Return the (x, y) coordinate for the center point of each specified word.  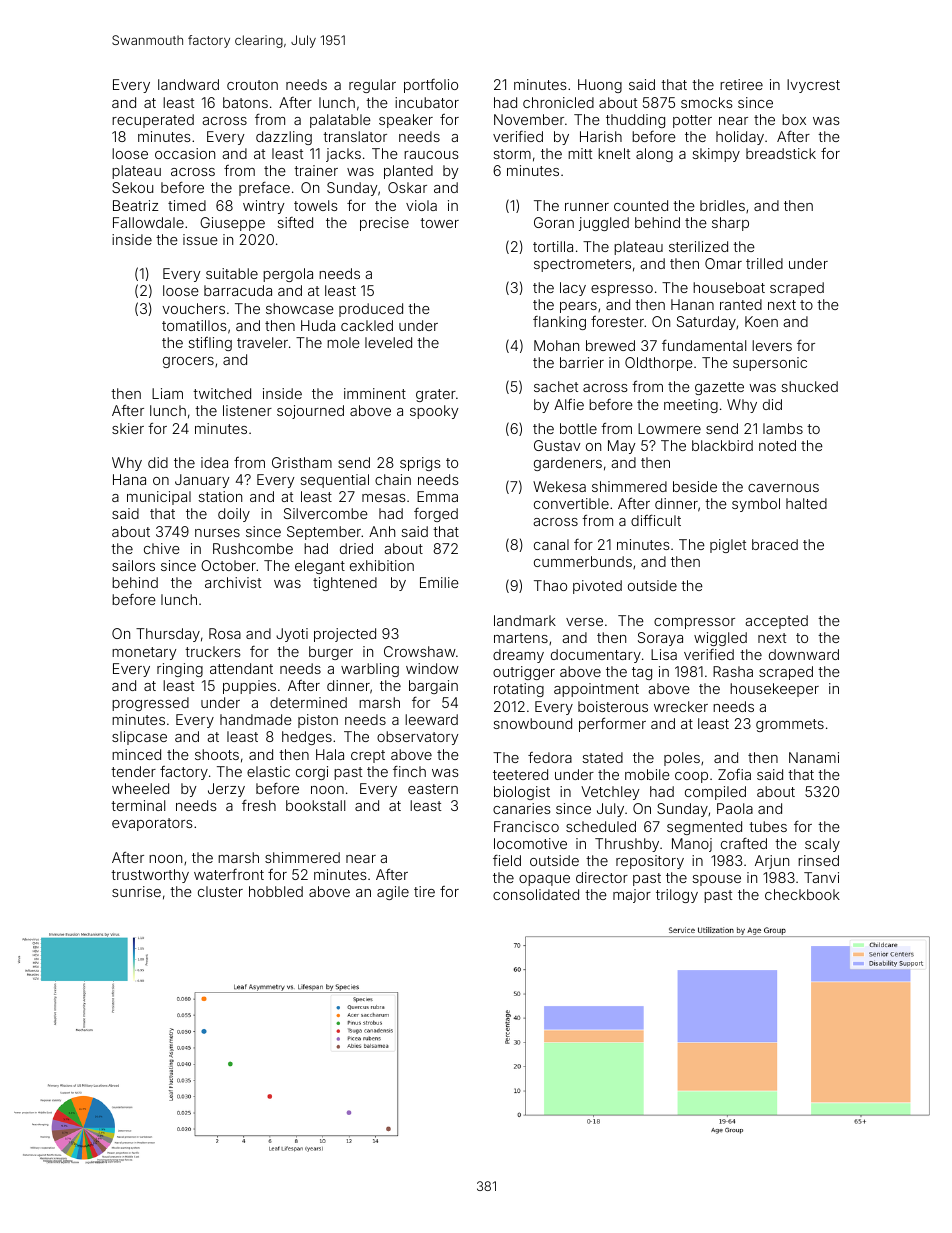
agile (393, 893)
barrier (582, 362)
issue (200, 239)
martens (521, 638)
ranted (741, 304)
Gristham (302, 462)
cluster (220, 891)
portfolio (431, 86)
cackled (367, 325)
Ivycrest (813, 86)
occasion (185, 153)
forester (617, 321)
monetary (144, 653)
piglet (728, 546)
